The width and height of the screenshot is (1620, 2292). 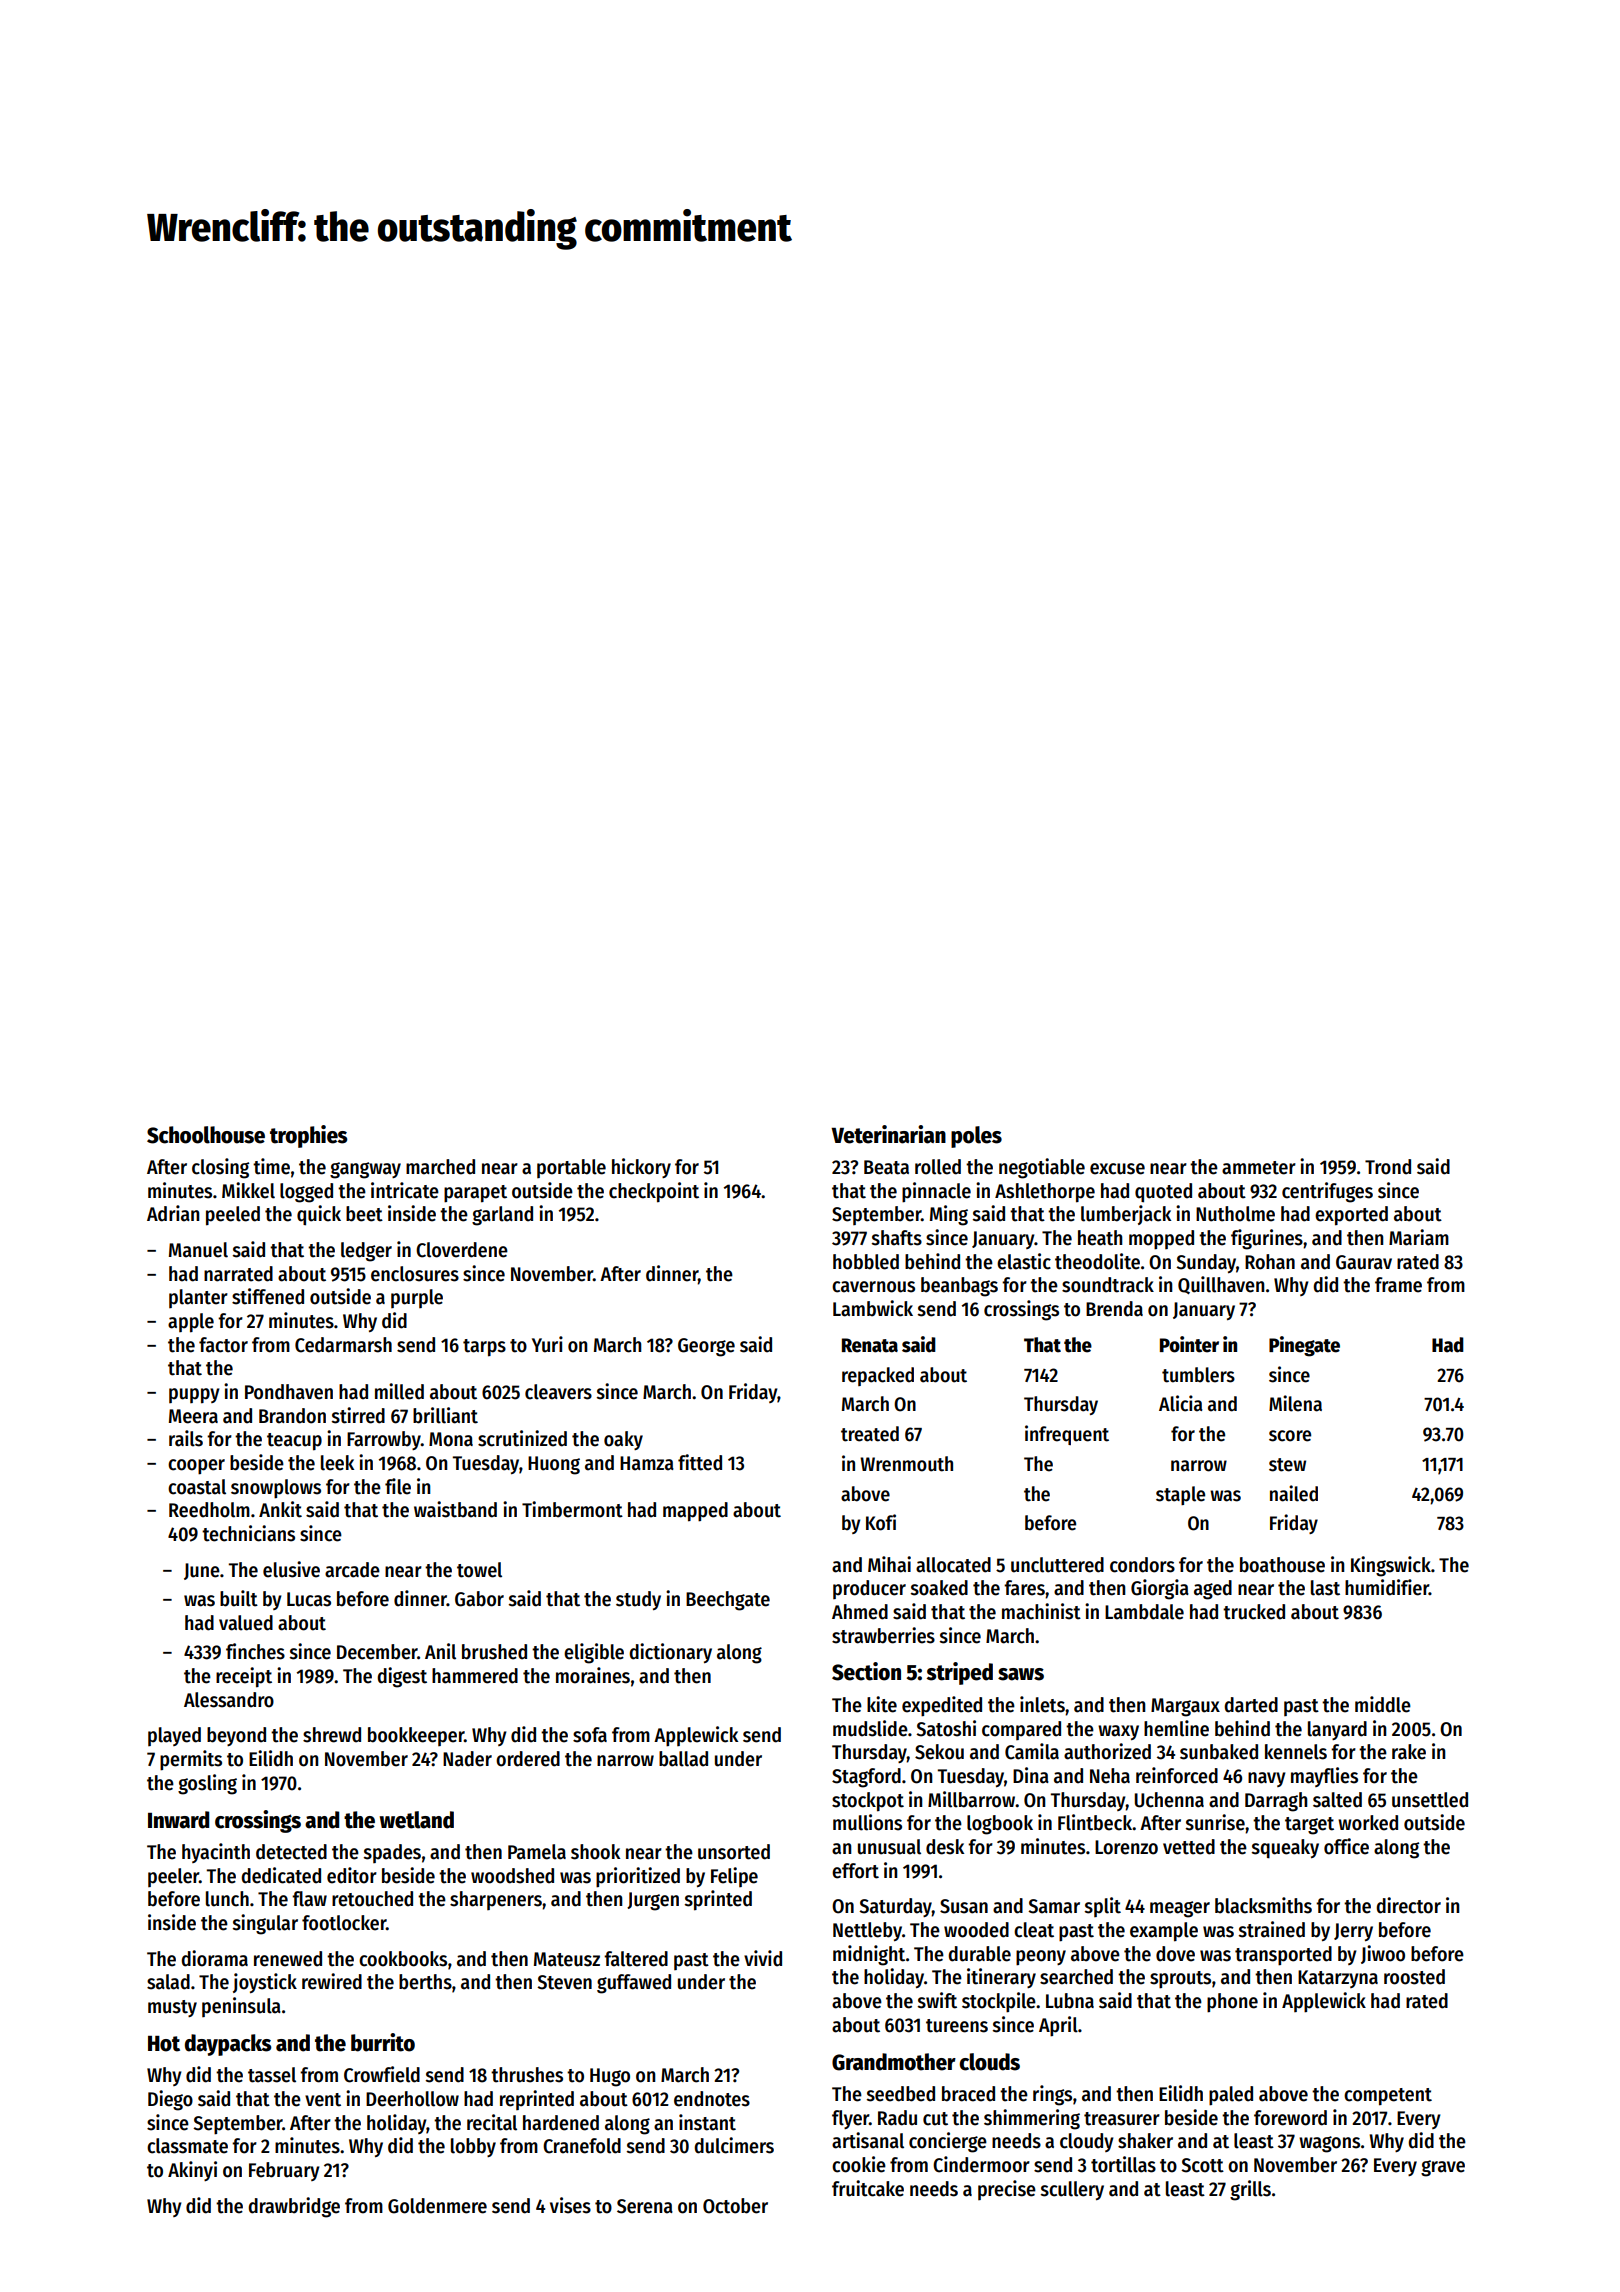 What do you see at coordinates (572, 1509) in the screenshot?
I see `Timbermont` at bounding box center [572, 1509].
